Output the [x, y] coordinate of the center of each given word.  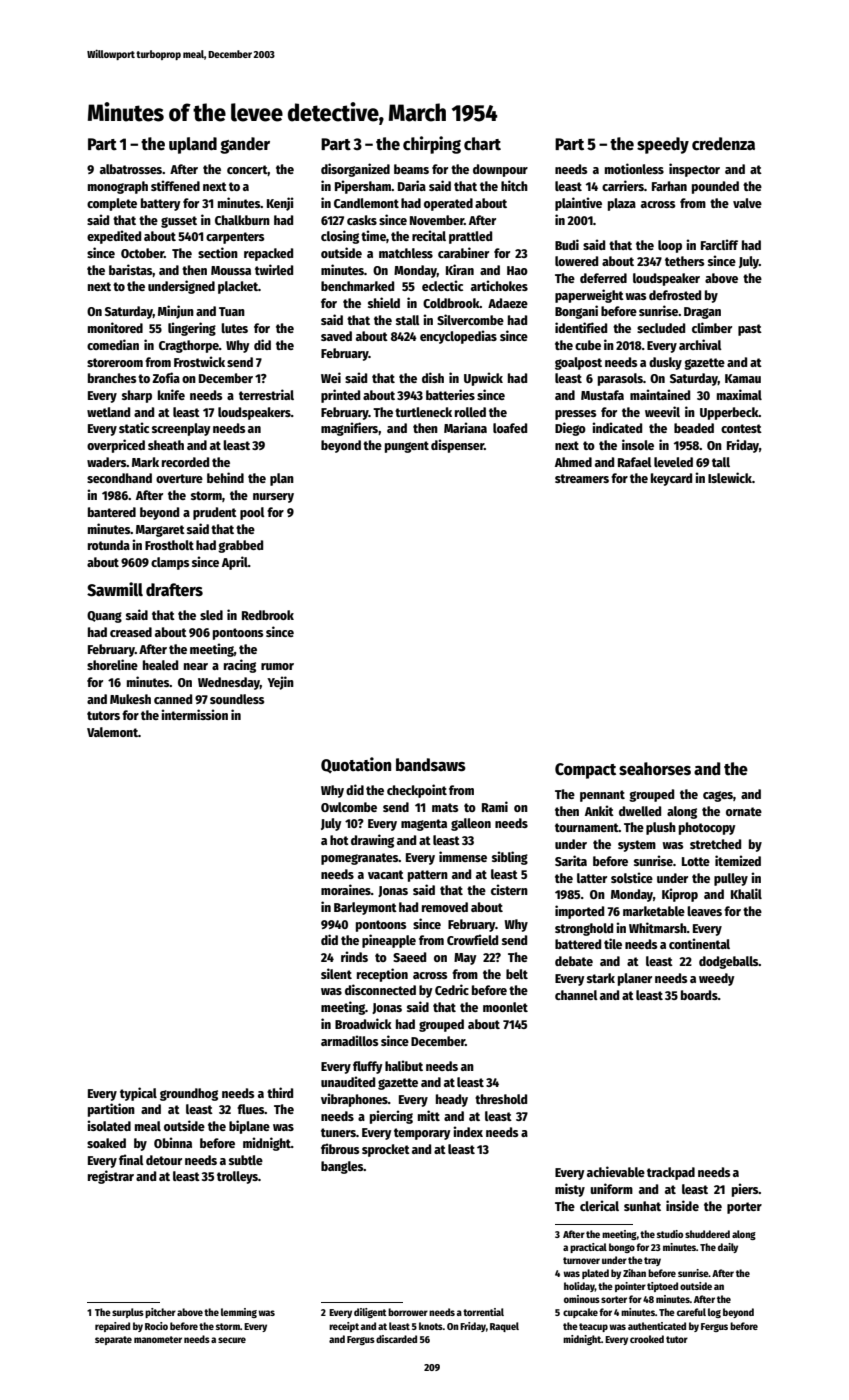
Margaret [160, 531]
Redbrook [268, 615]
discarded [396, 1339]
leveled [673, 462]
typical [138, 1094]
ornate [744, 811]
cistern [509, 889]
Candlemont [366, 203]
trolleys [237, 1177]
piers [745, 1190]
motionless [634, 168]
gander [245, 145]
